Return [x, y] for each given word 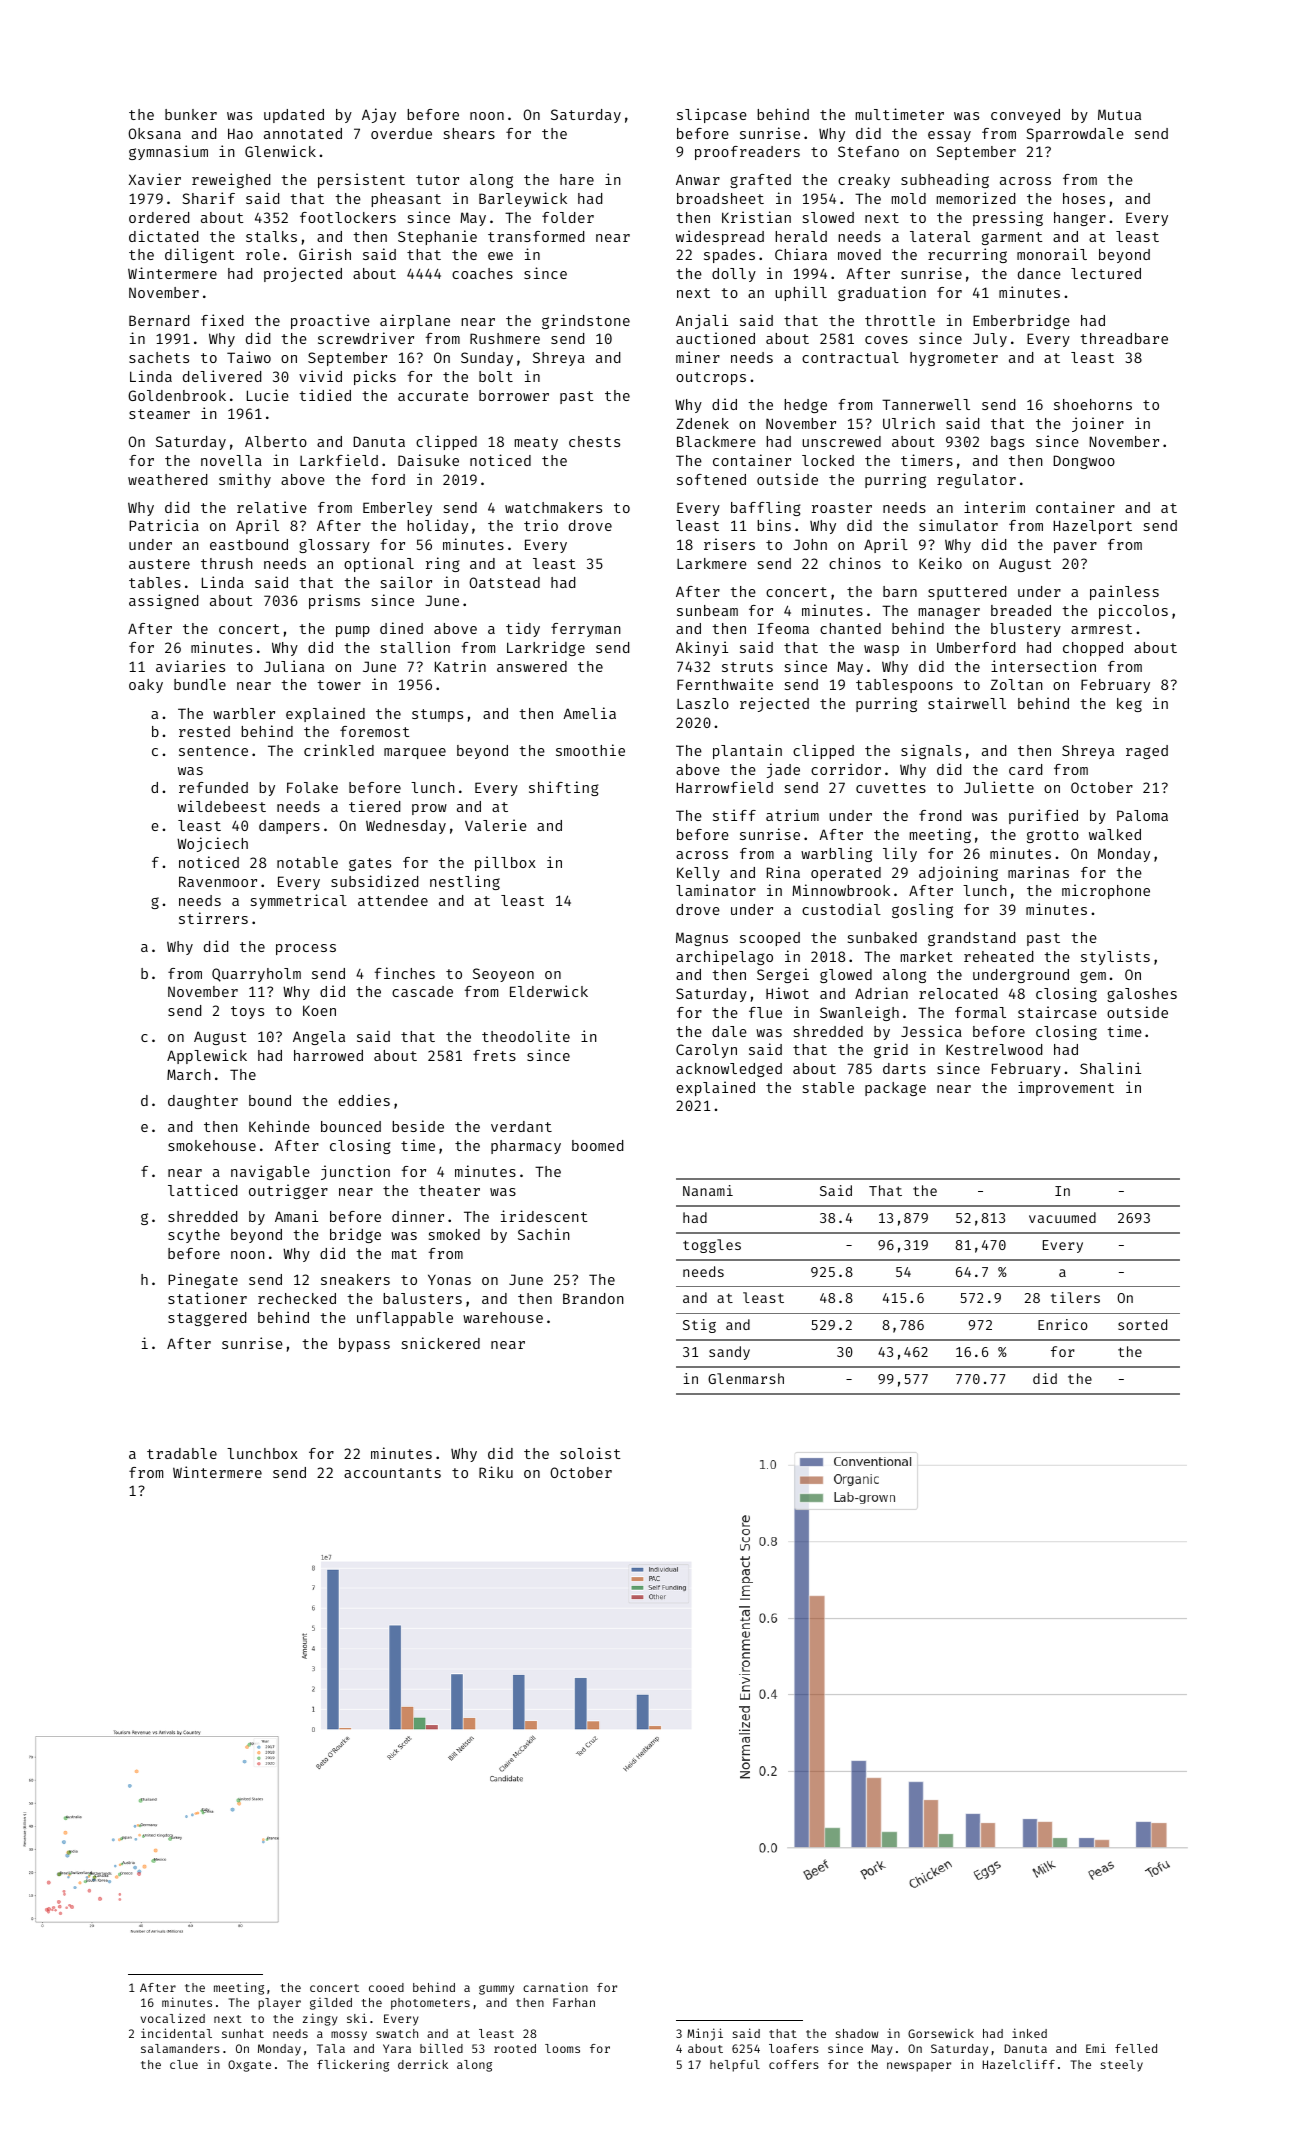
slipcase [712, 115]
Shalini [1110, 1068]
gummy [496, 1990]
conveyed [1025, 116]
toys [247, 1012]
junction [355, 1172]
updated [294, 116]
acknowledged [729, 1070]
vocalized [173, 2018]
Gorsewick [941, 2033]
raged [1147, 752]
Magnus [702, 939]
